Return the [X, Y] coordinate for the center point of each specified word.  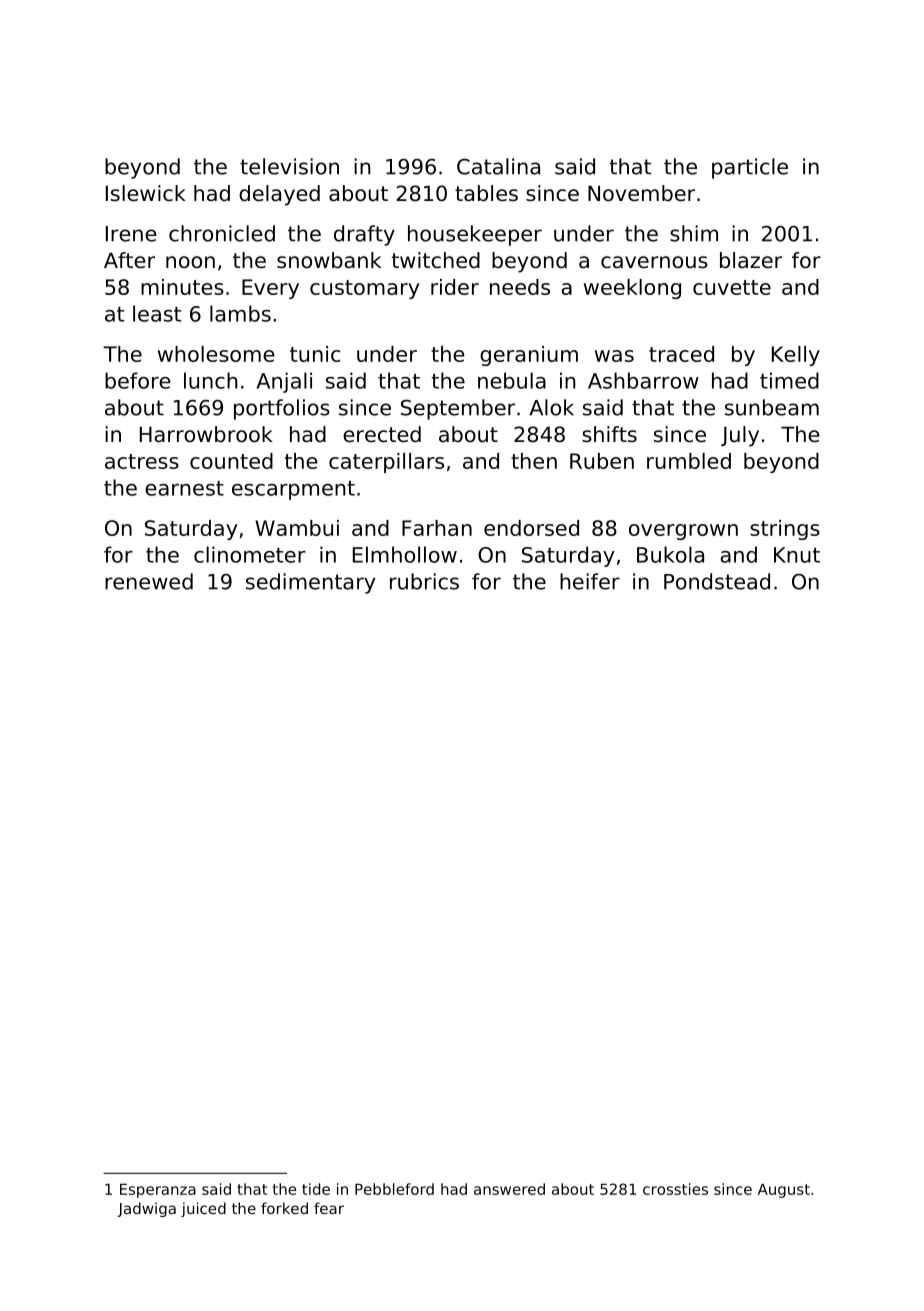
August [784, 1191]
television [289, 166]
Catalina [498, 166]
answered [509, 1189]
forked [284, 1208]
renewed [149, 581]
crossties [675, 1189]
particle [750, 168]
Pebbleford [394, 1189]
